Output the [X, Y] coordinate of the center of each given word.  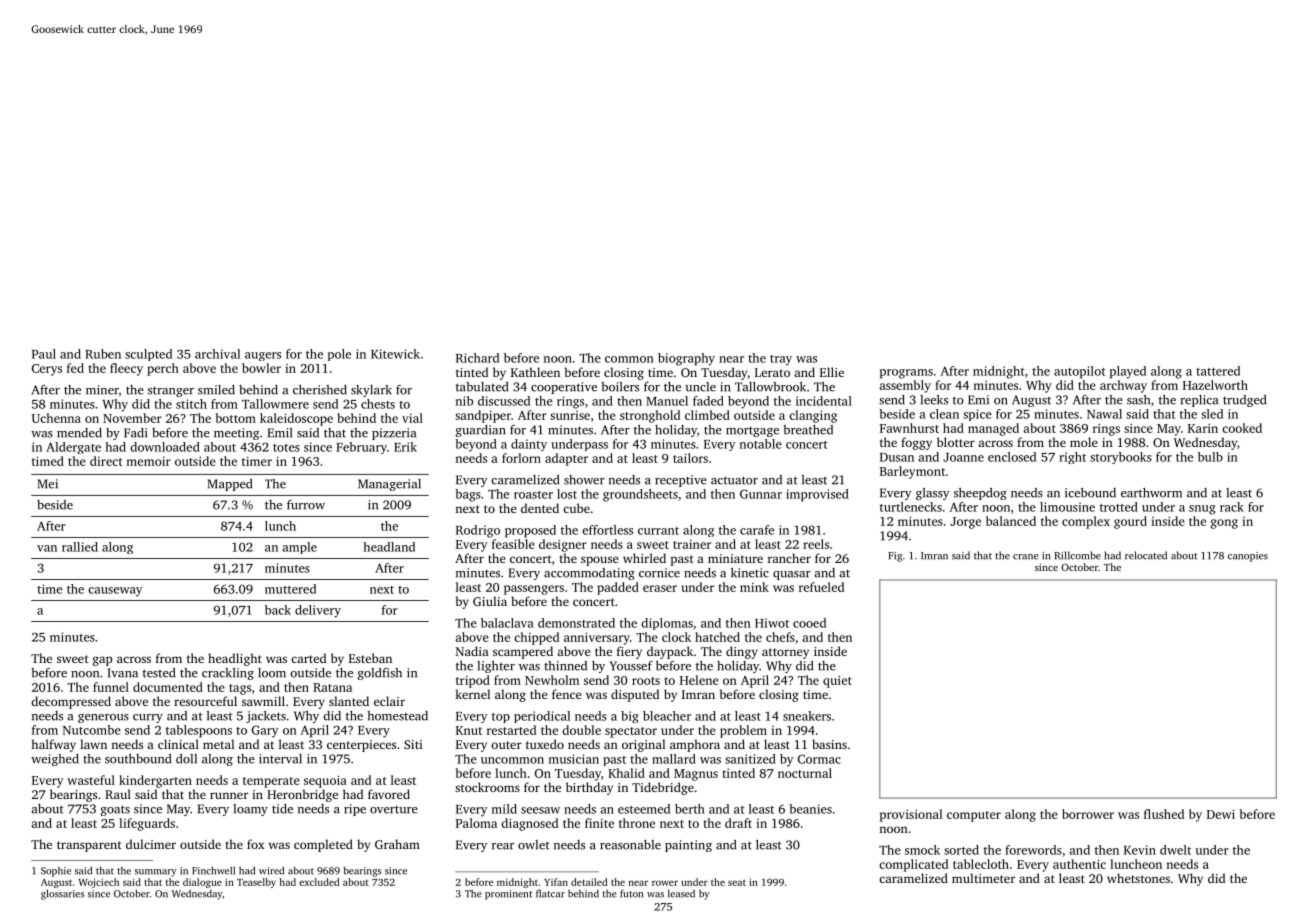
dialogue [202, 883]
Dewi [1221, 814]
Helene [699, 680]
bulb [1210, 457]
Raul [118, 794]
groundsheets [640, 495]
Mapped [230, 485]
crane [1025, 557]
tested [159, 673]
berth [690, 809]
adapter [566, 459]
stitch [191, 404]
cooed [809, 623]
